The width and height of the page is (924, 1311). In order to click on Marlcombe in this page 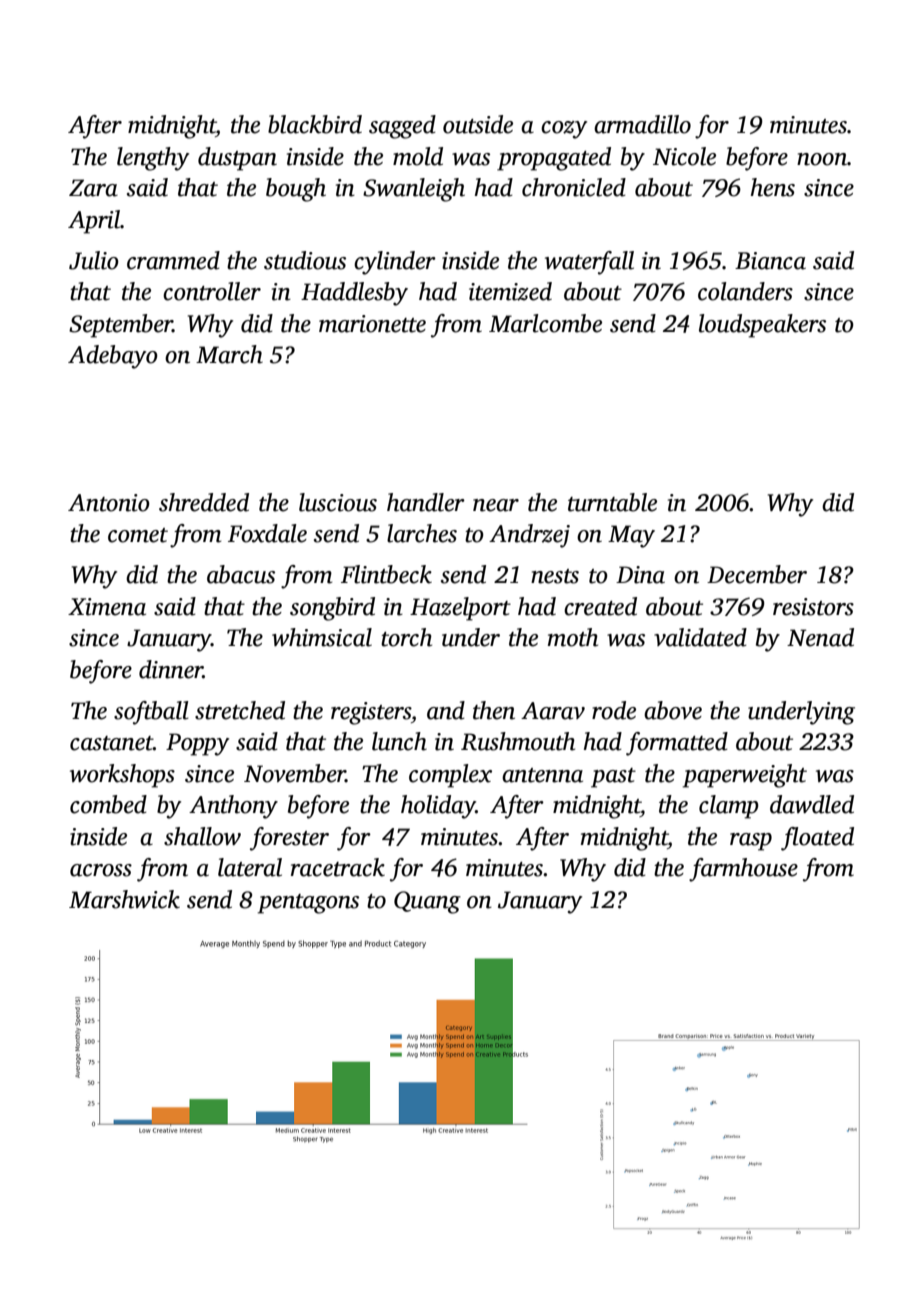, I will do `click(545, 323)`.
